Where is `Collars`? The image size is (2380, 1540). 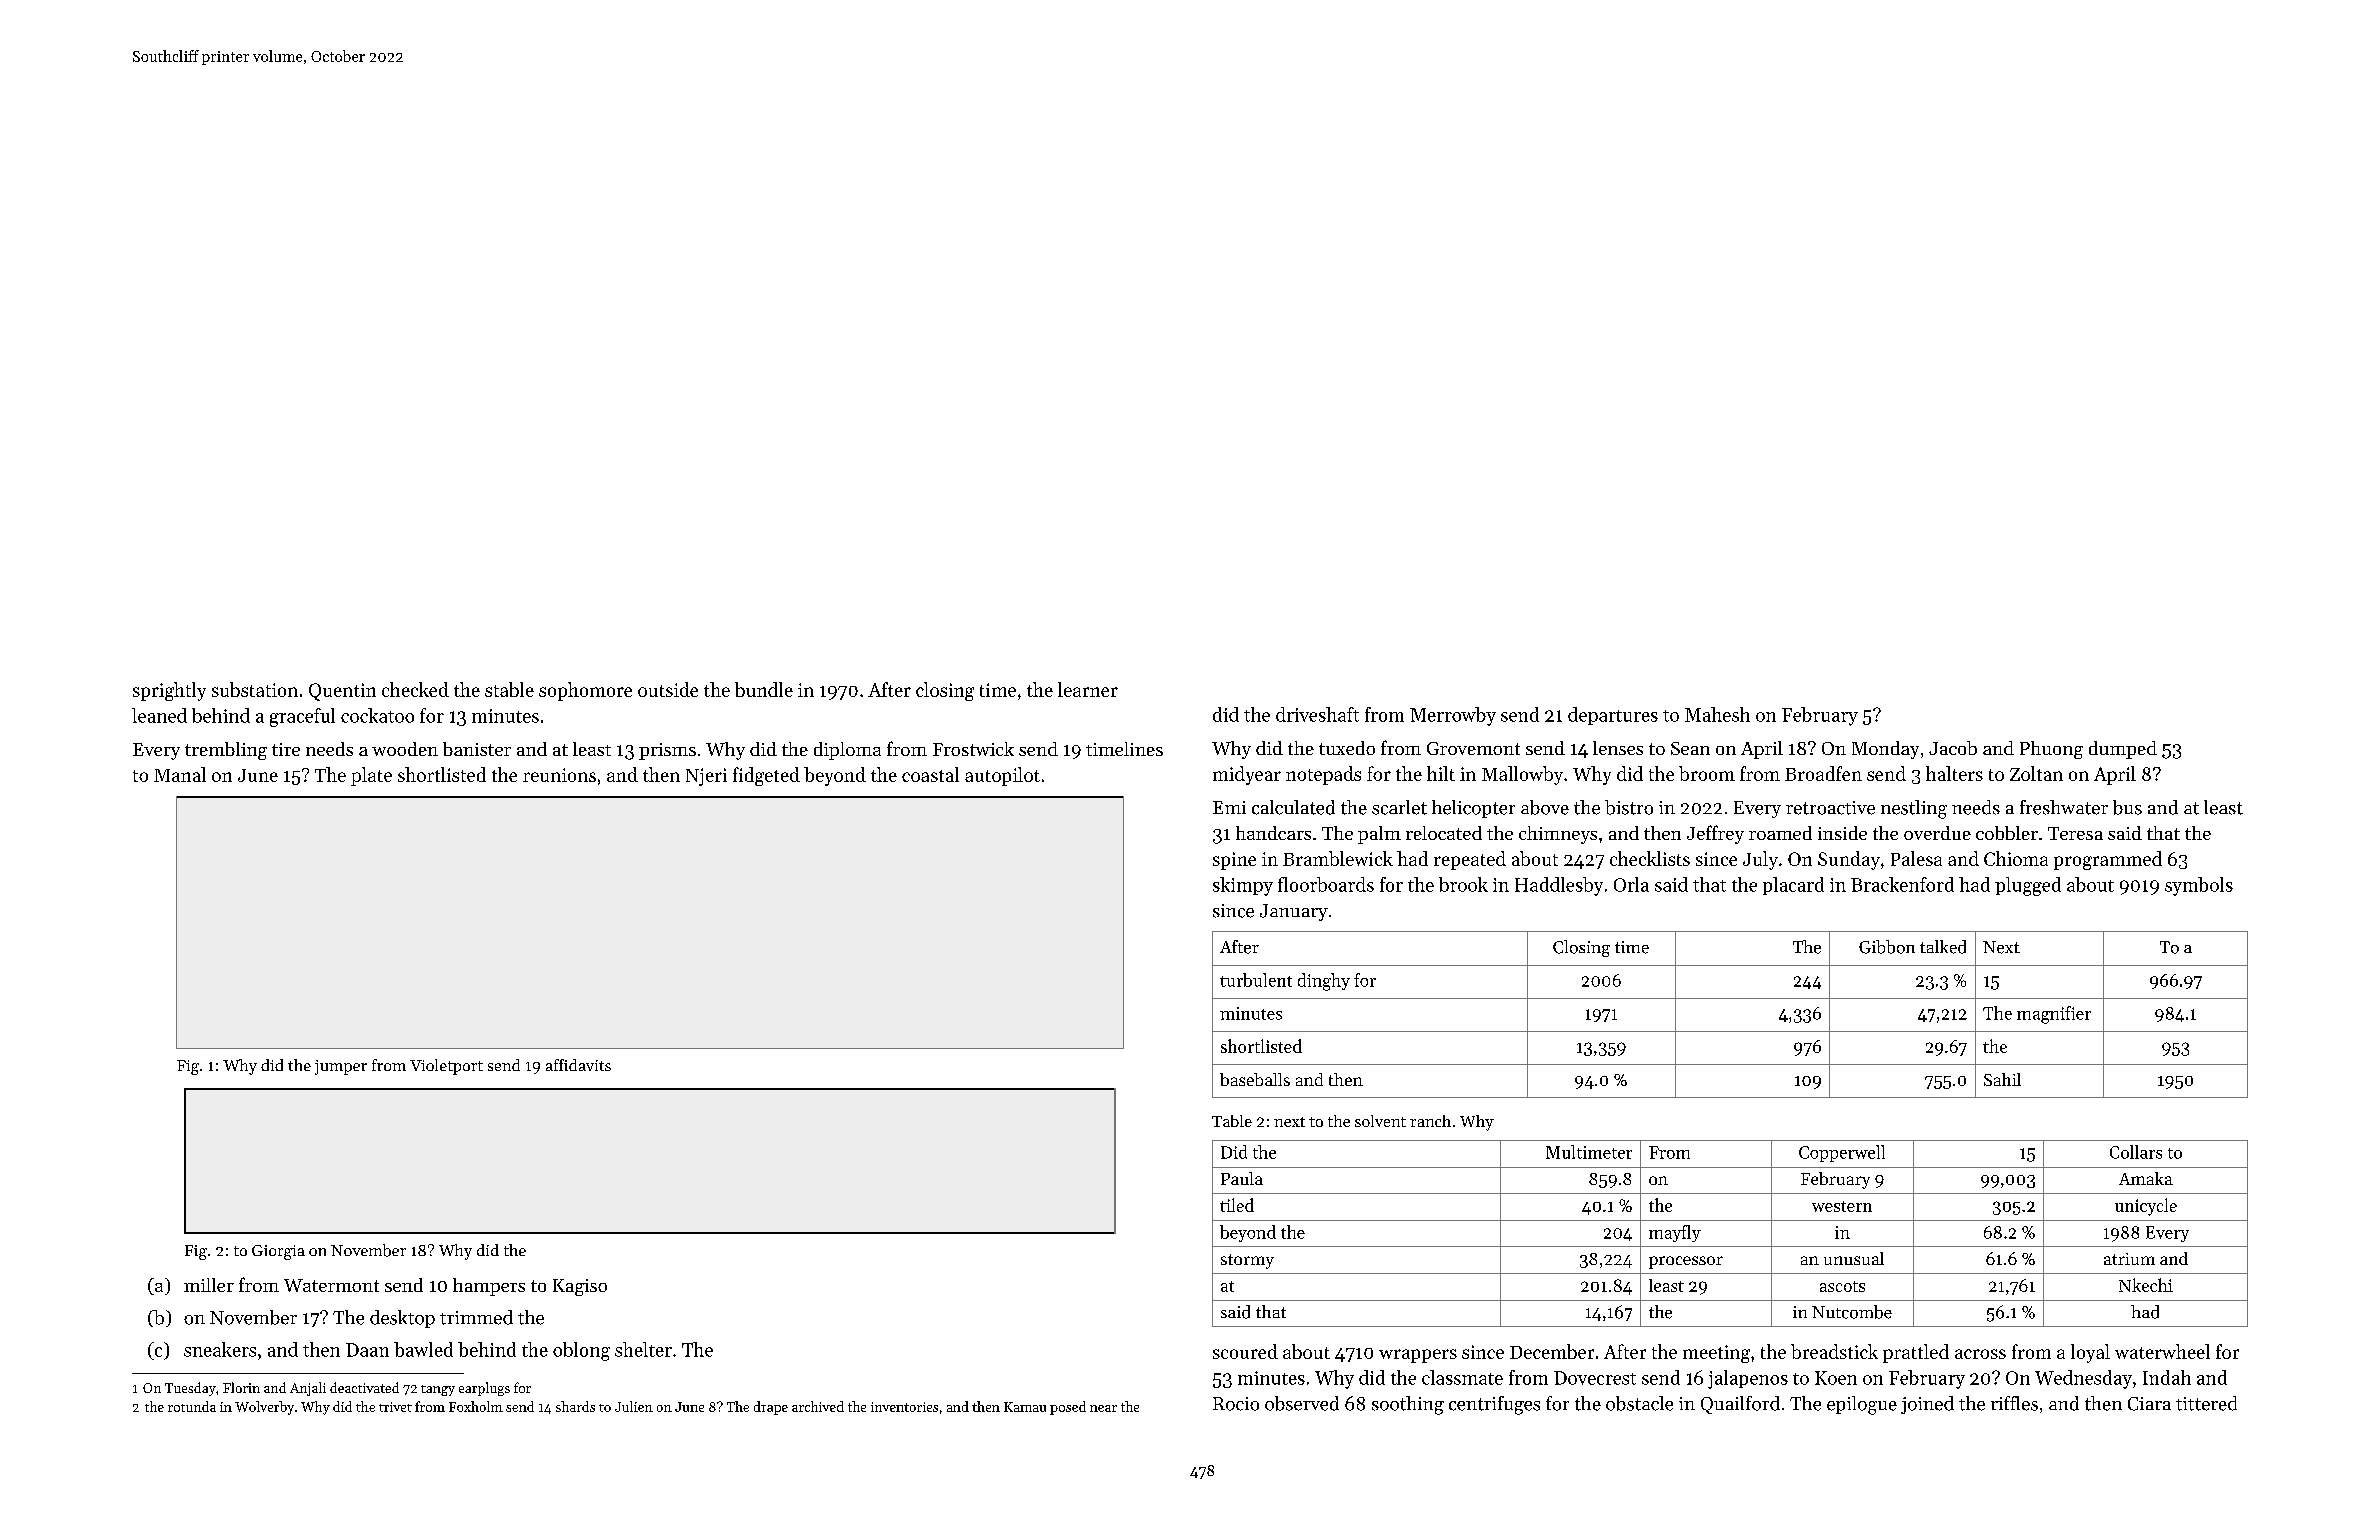 Collars is located at coordinates (2136, 1152).
